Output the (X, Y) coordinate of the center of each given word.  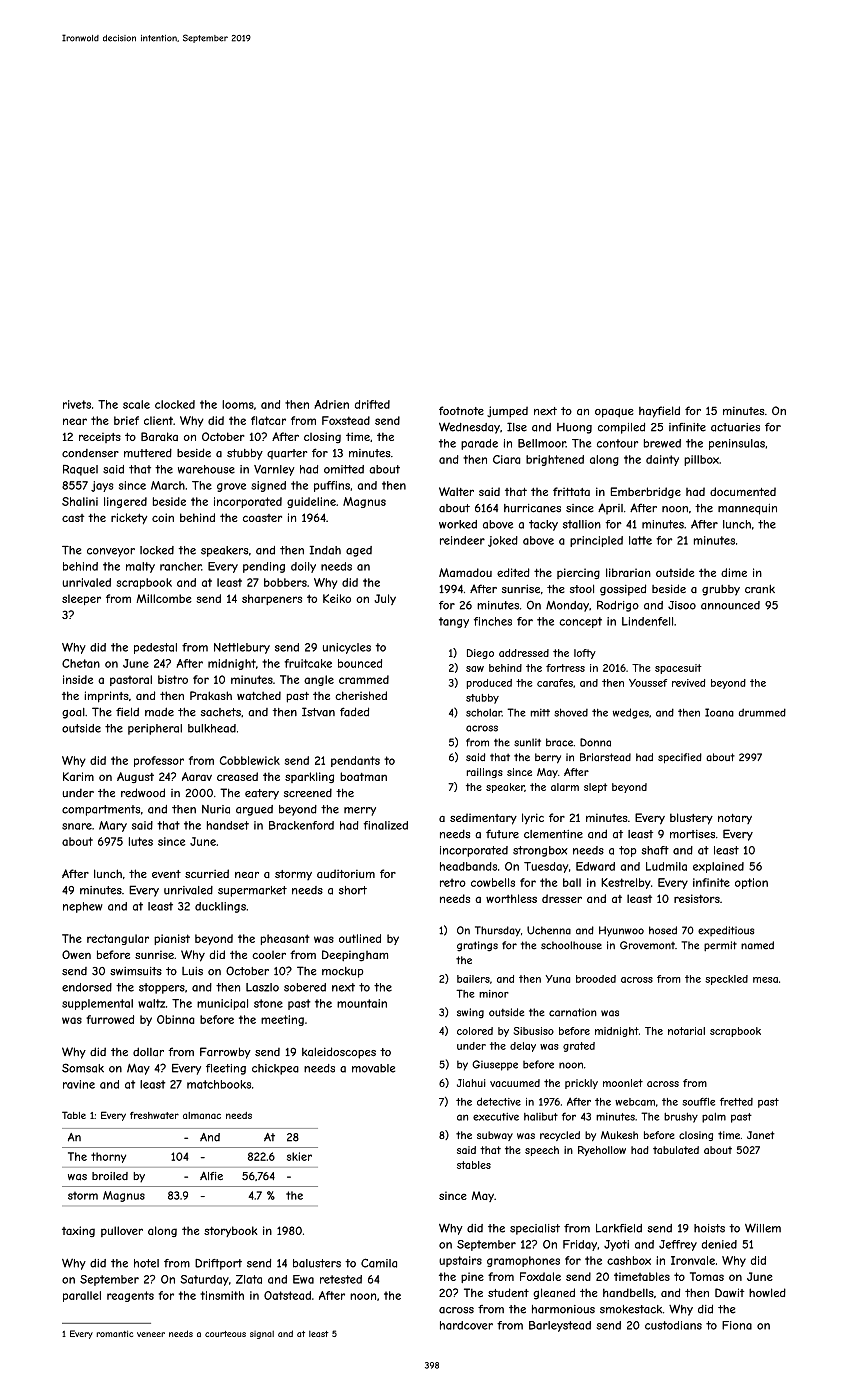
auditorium (346, 873)
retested (341, 1279)
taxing (78, 1231)
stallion (582, 524)
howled (767, 1292)
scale (136, 404)
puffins (332, 486)
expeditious (726, 931)
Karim (78, 776)
